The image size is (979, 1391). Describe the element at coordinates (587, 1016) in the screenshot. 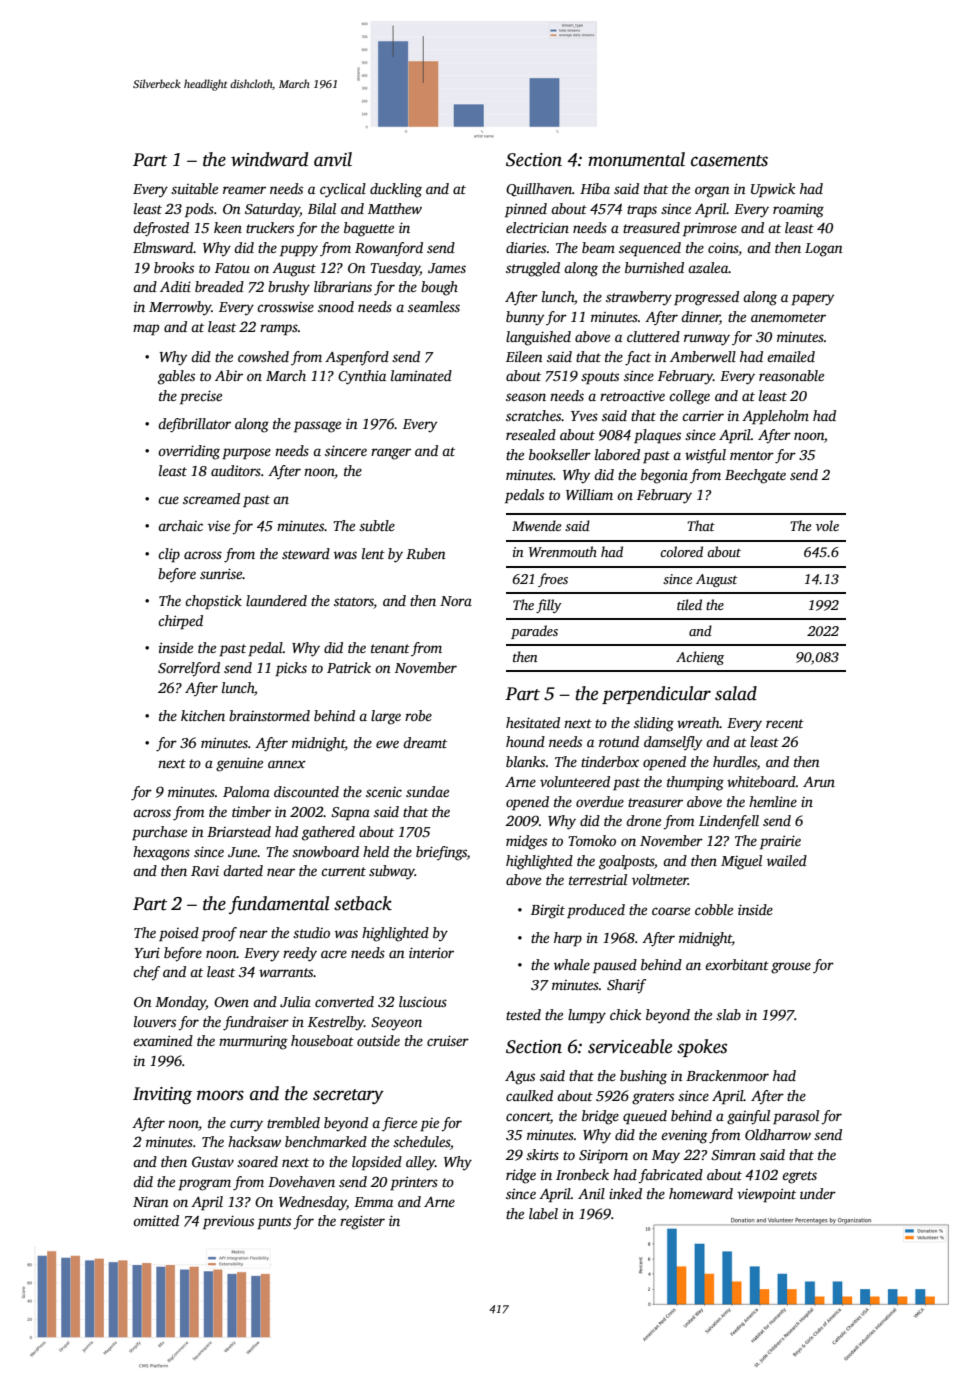

I see `lumpy` at that location.
